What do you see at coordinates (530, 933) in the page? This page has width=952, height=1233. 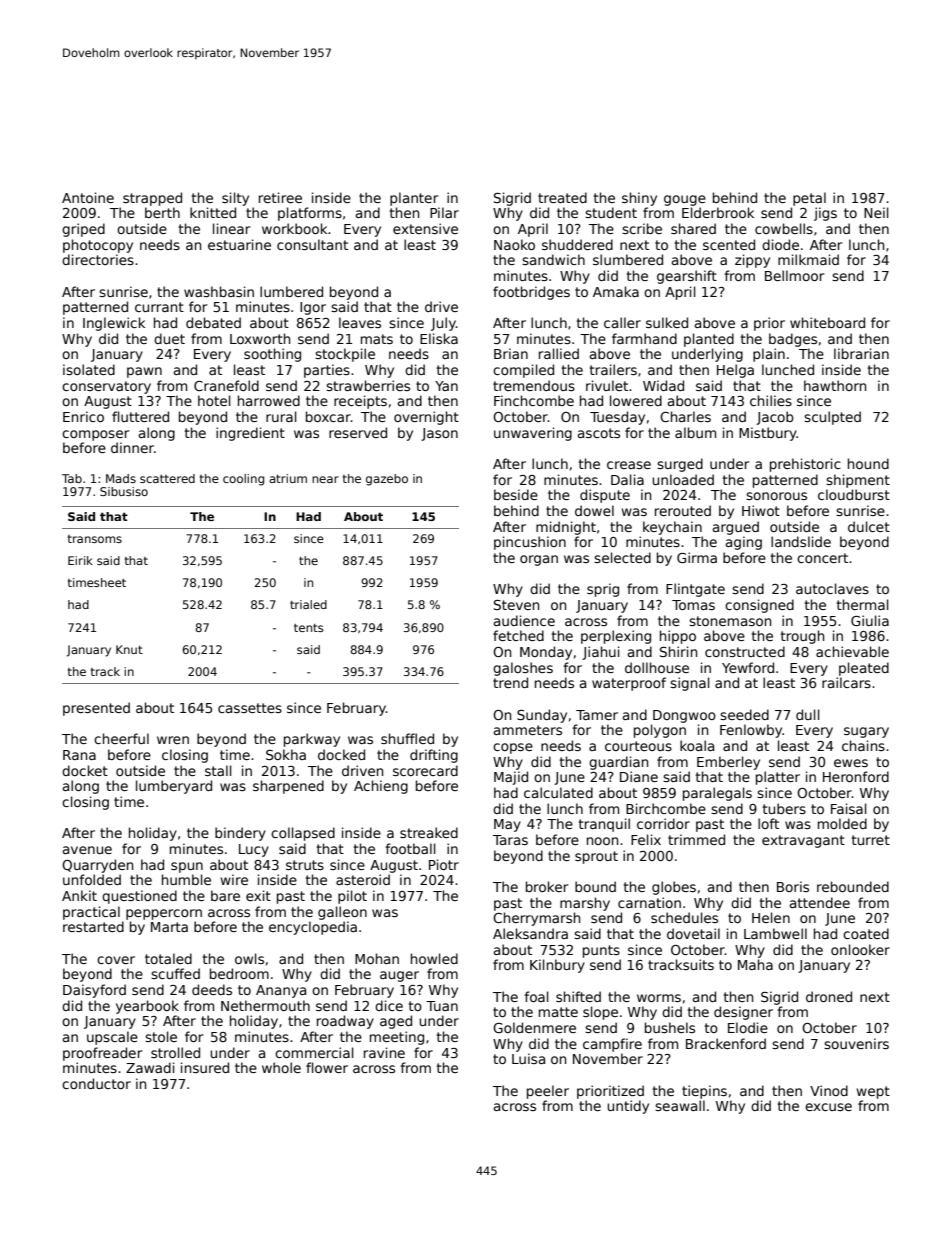 I see `Aleksandra` at bounding box center [530, 933].
